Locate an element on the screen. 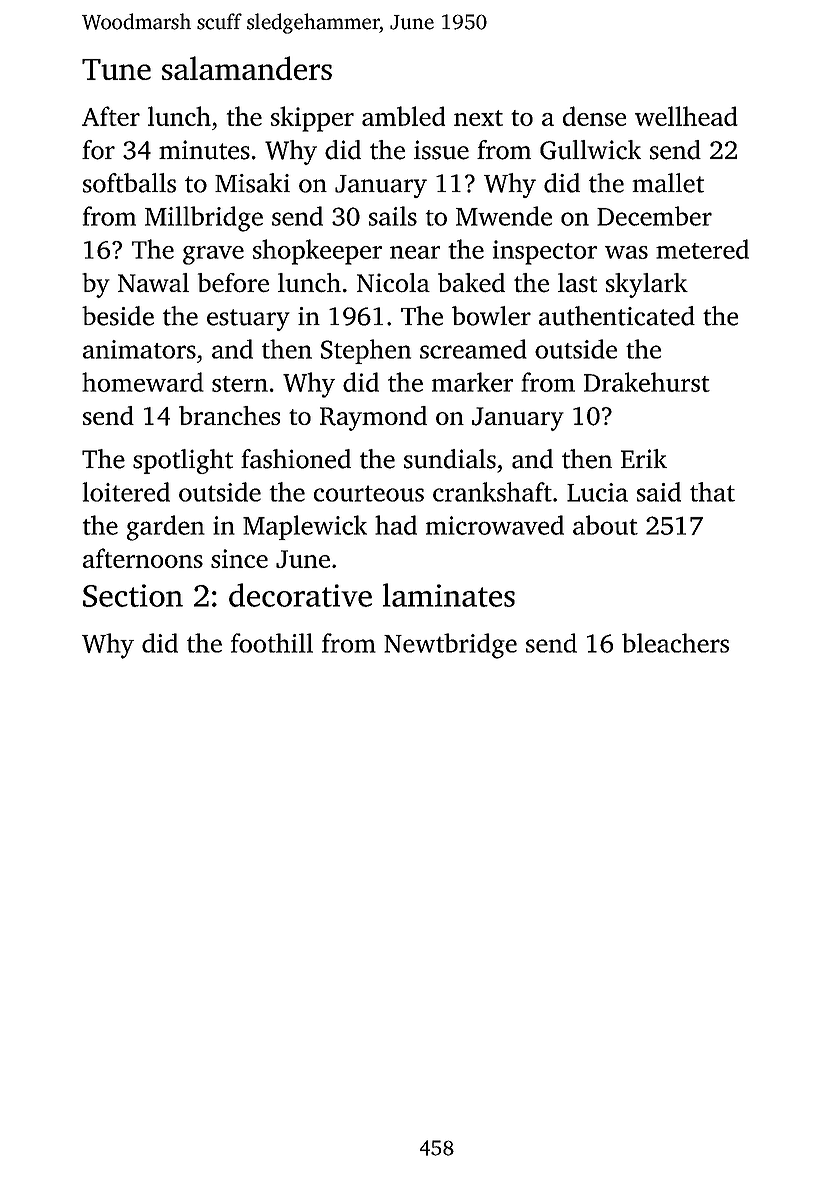 This screenshot has height=1189, width=838. Drakehurst is located at coordinates (647, 382).
